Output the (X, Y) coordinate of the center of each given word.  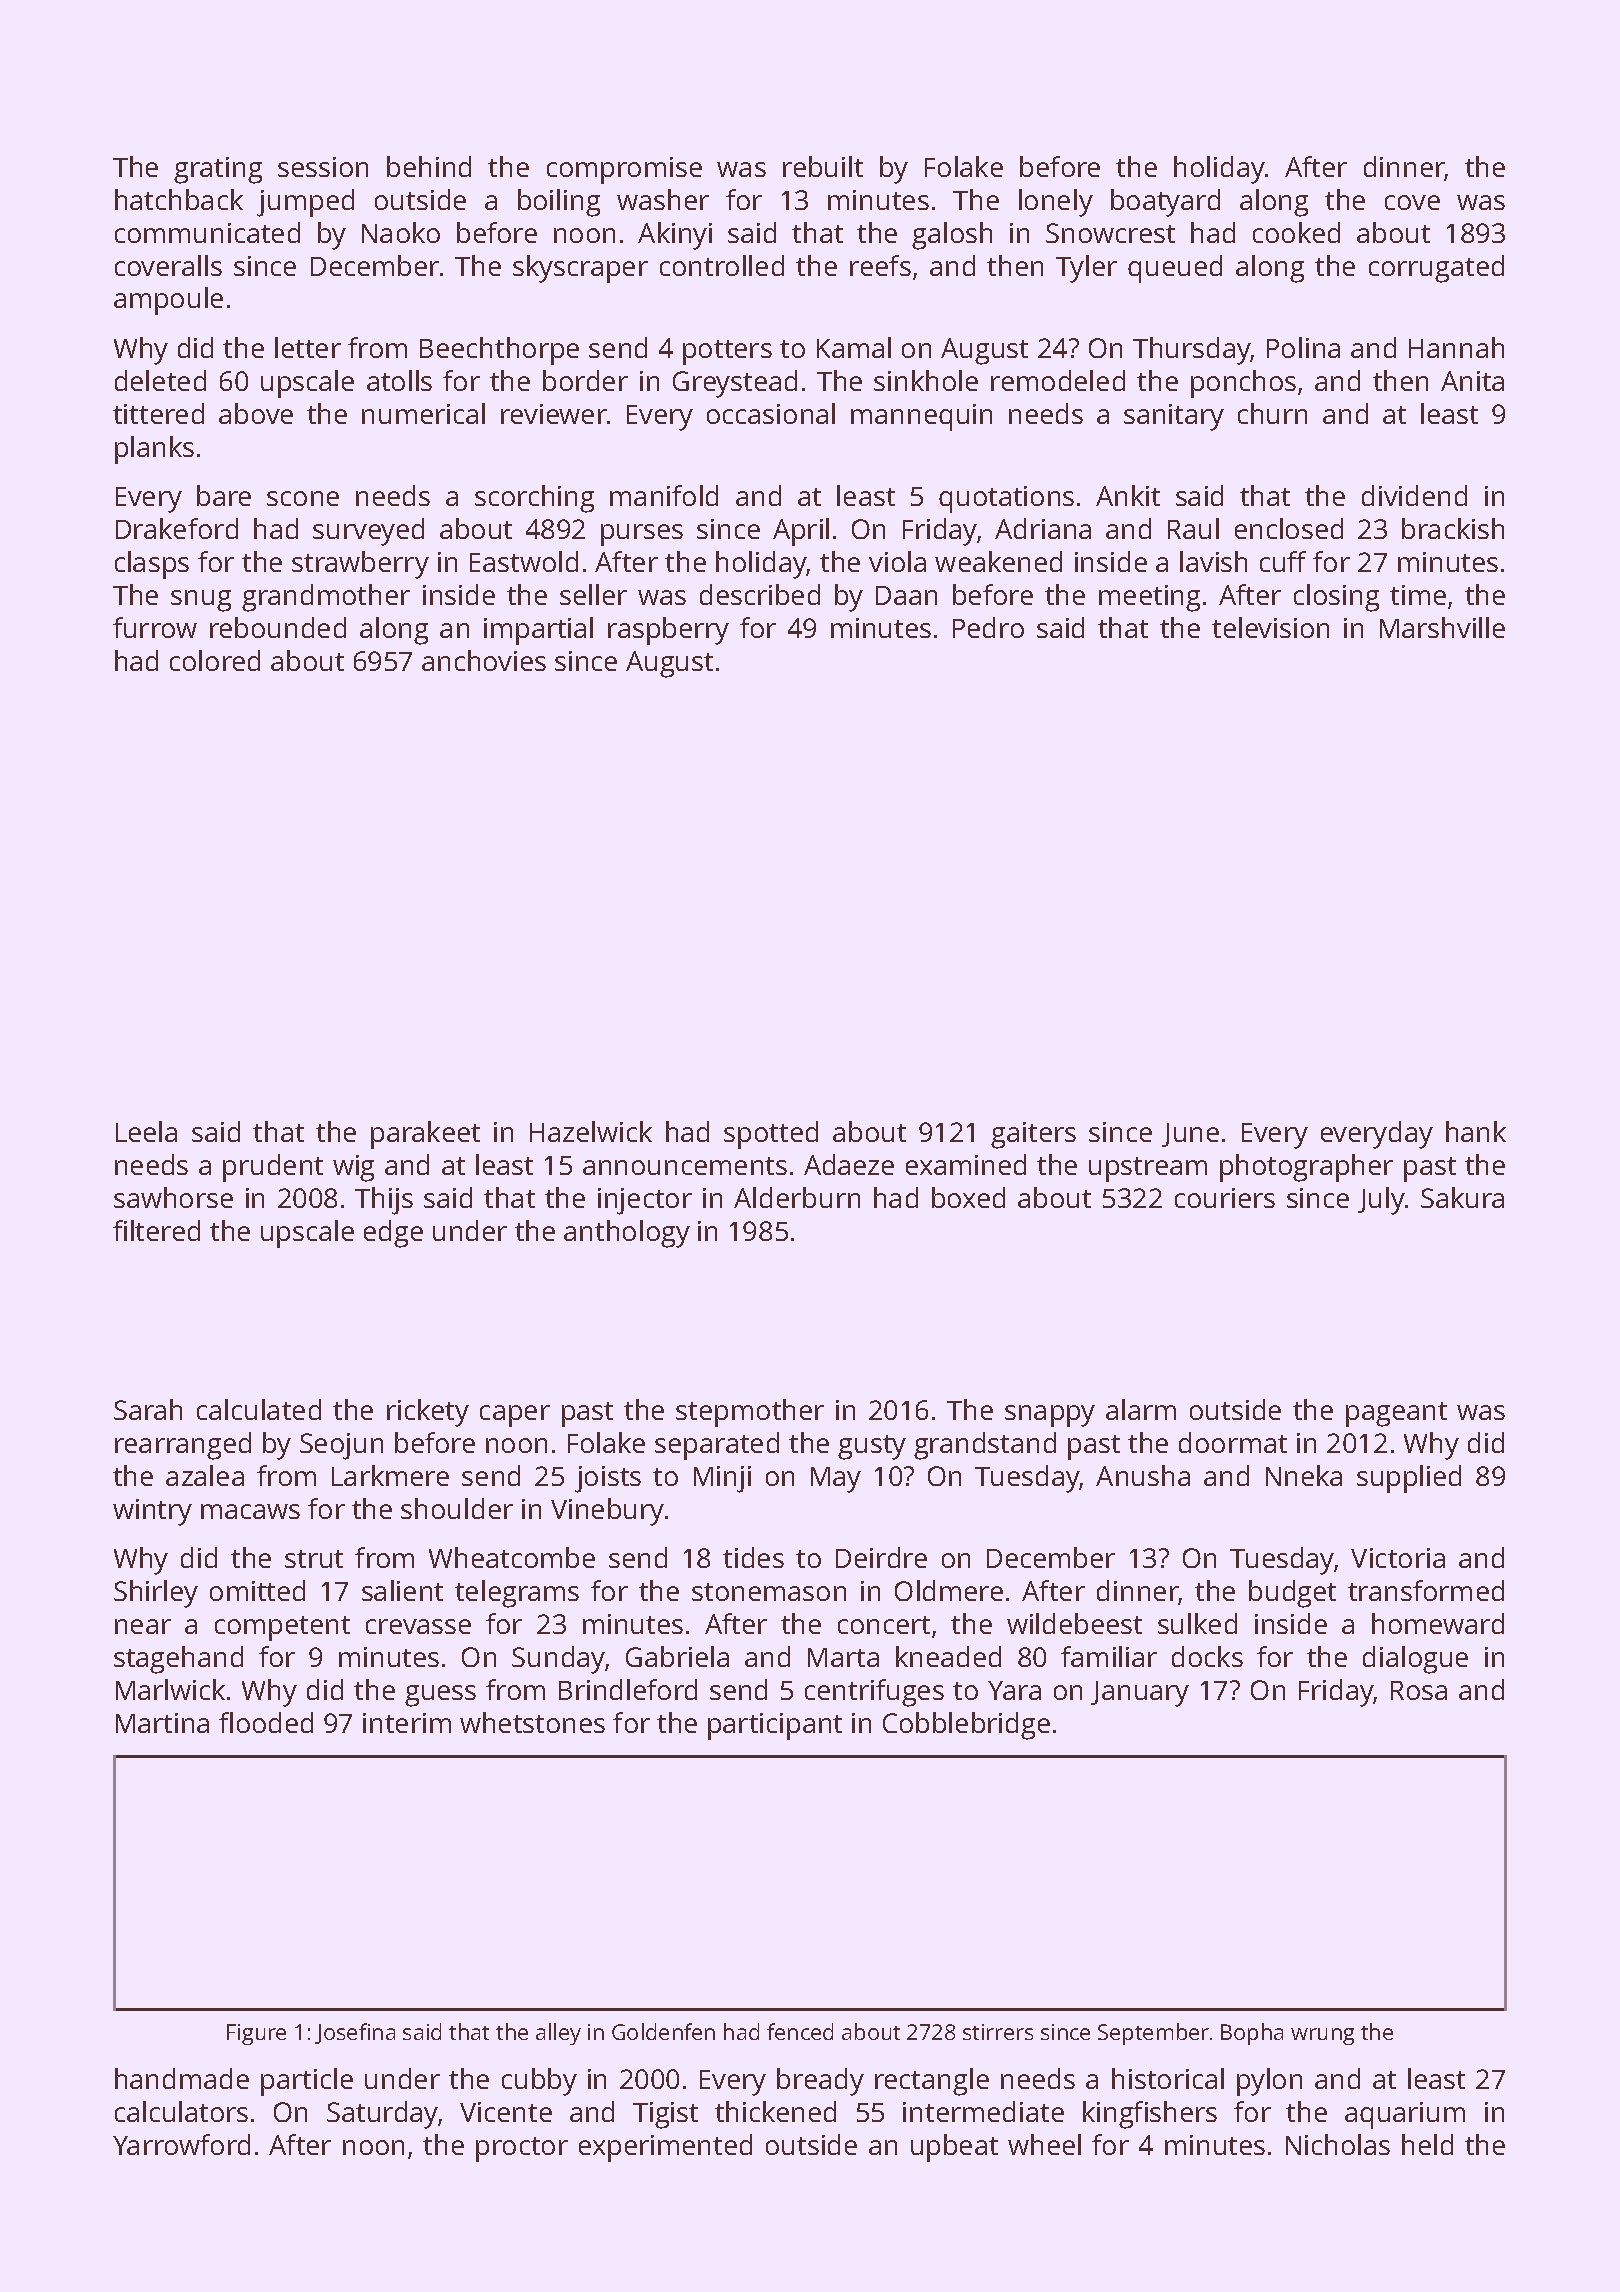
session (323, 167)
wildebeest (1074, 1623)
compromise (624, 170)
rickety (428, 1413)
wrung (1322, 2036)
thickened (775, 2111)
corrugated (1436, 269)
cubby (539, 2082)
